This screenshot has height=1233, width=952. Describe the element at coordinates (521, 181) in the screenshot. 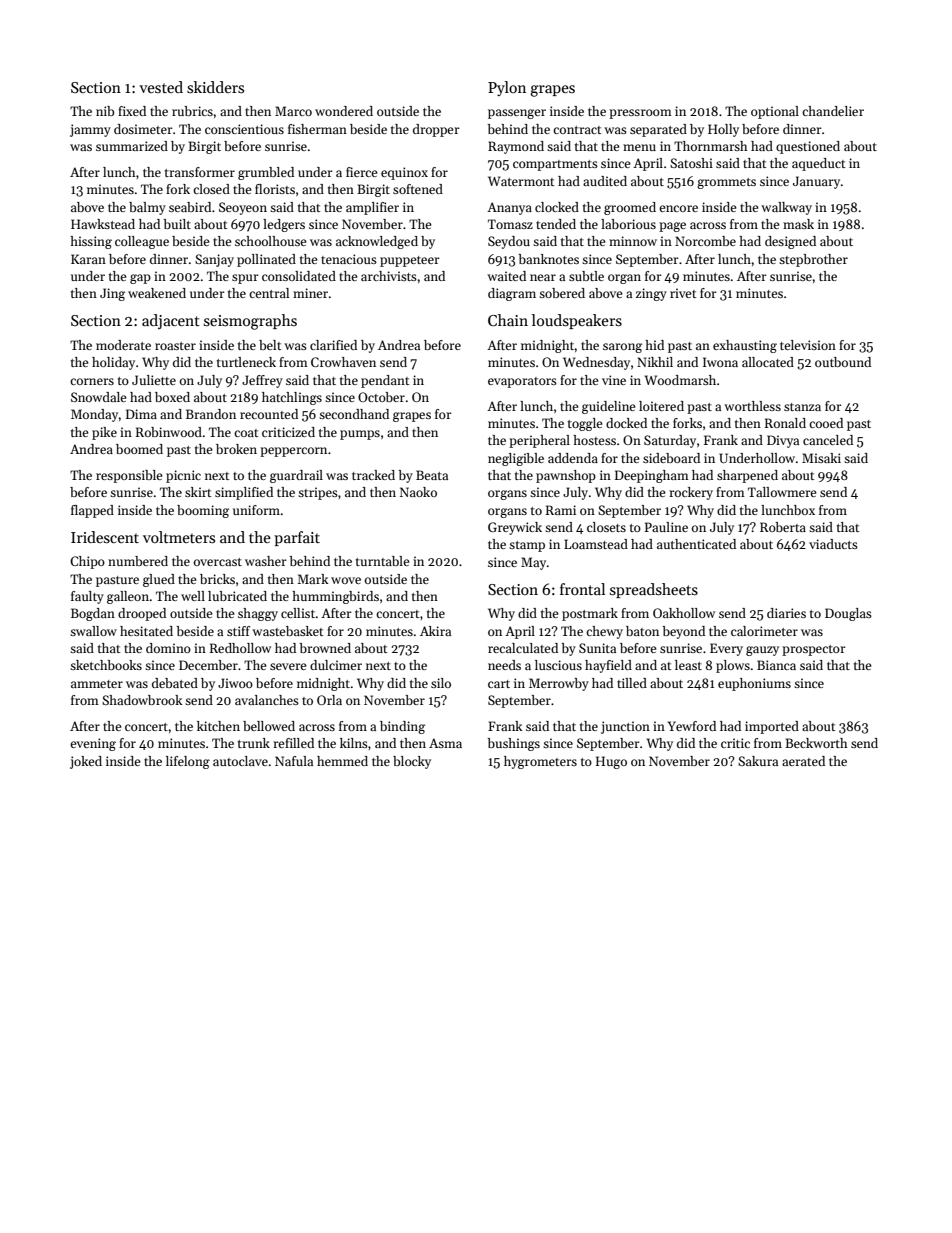

I see `Watermont` at that location.
